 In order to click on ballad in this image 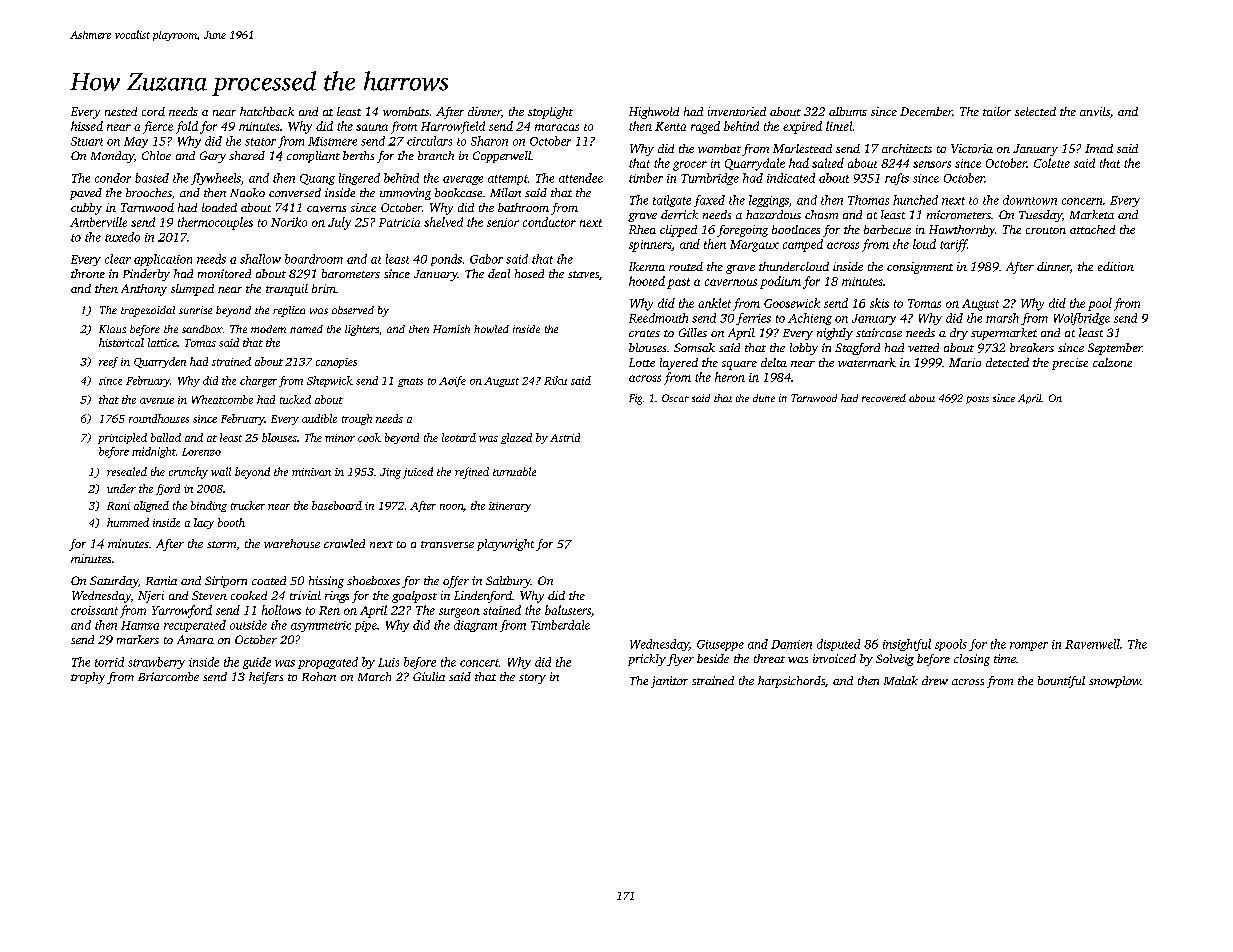, I will do `click(166, 437)`.
